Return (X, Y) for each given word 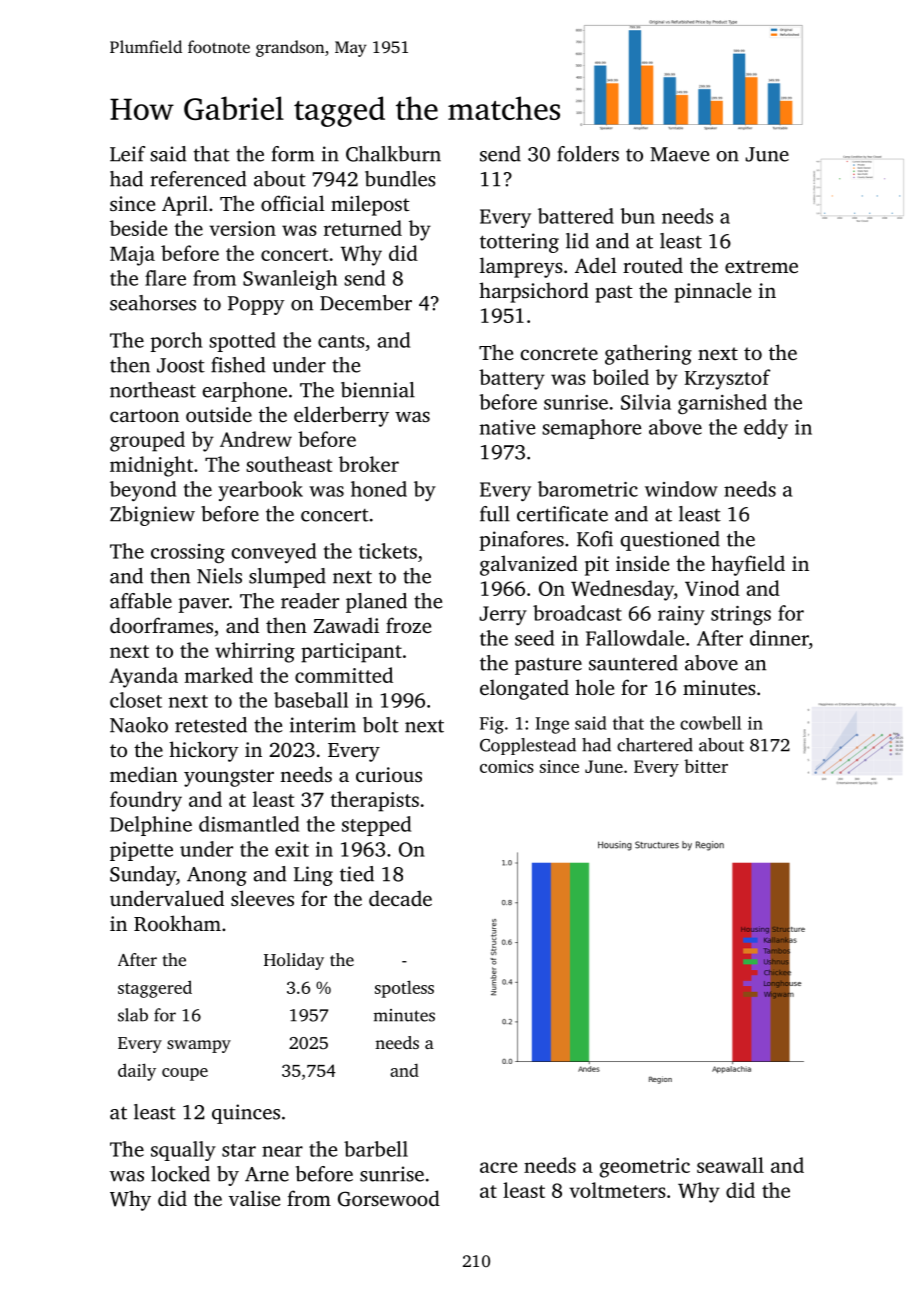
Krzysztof (728, 379)
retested (211, 725)
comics (507, 766)
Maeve (679, 154)
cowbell (710, 723)
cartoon (144, 415)
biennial (378, 390)
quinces (246, 1114)
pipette (141, 851)
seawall (730, 1165)
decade (400, 898)
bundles (400, 179)
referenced (198, 179)
